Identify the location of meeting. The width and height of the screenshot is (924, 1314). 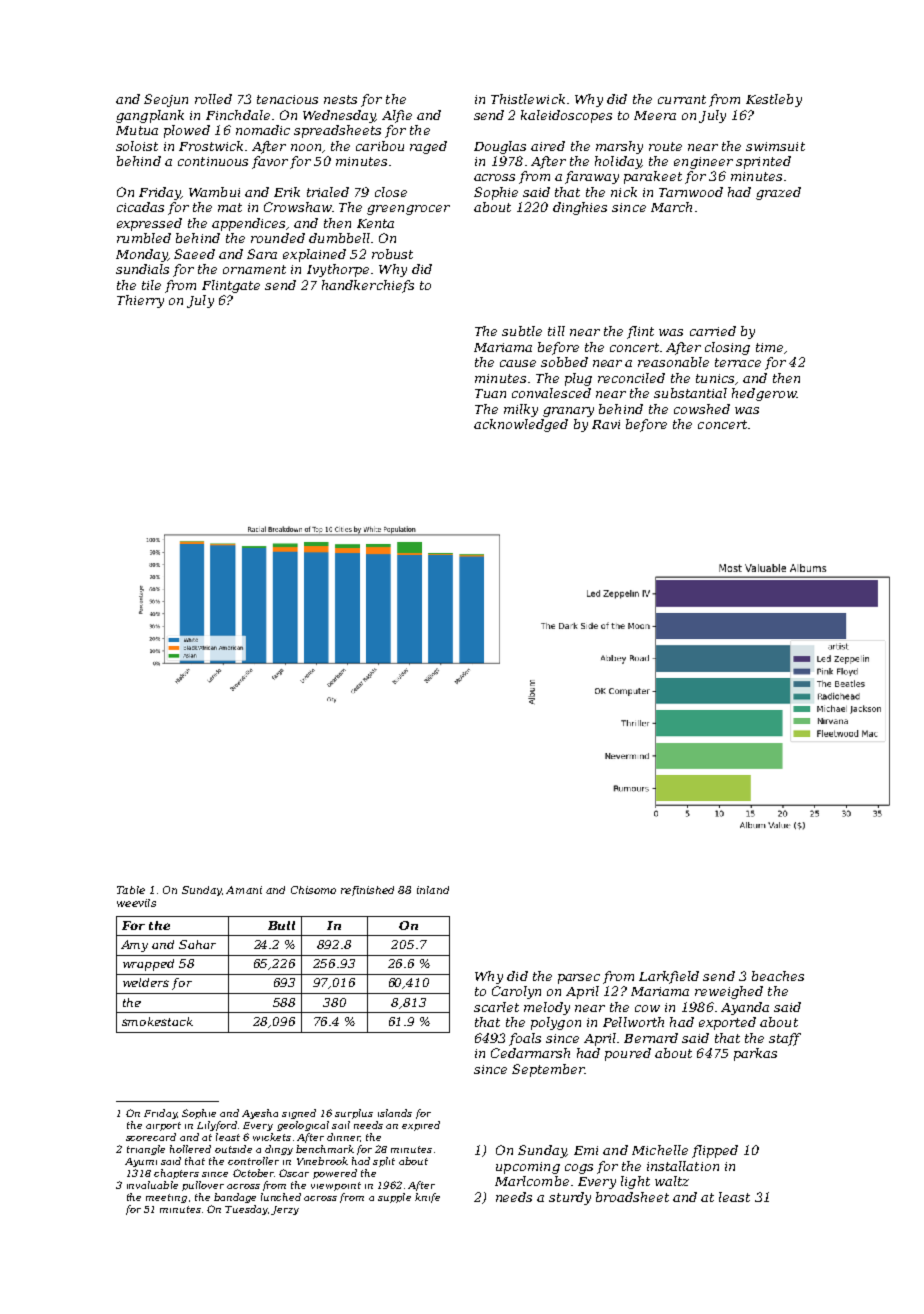
(166, 1198).
